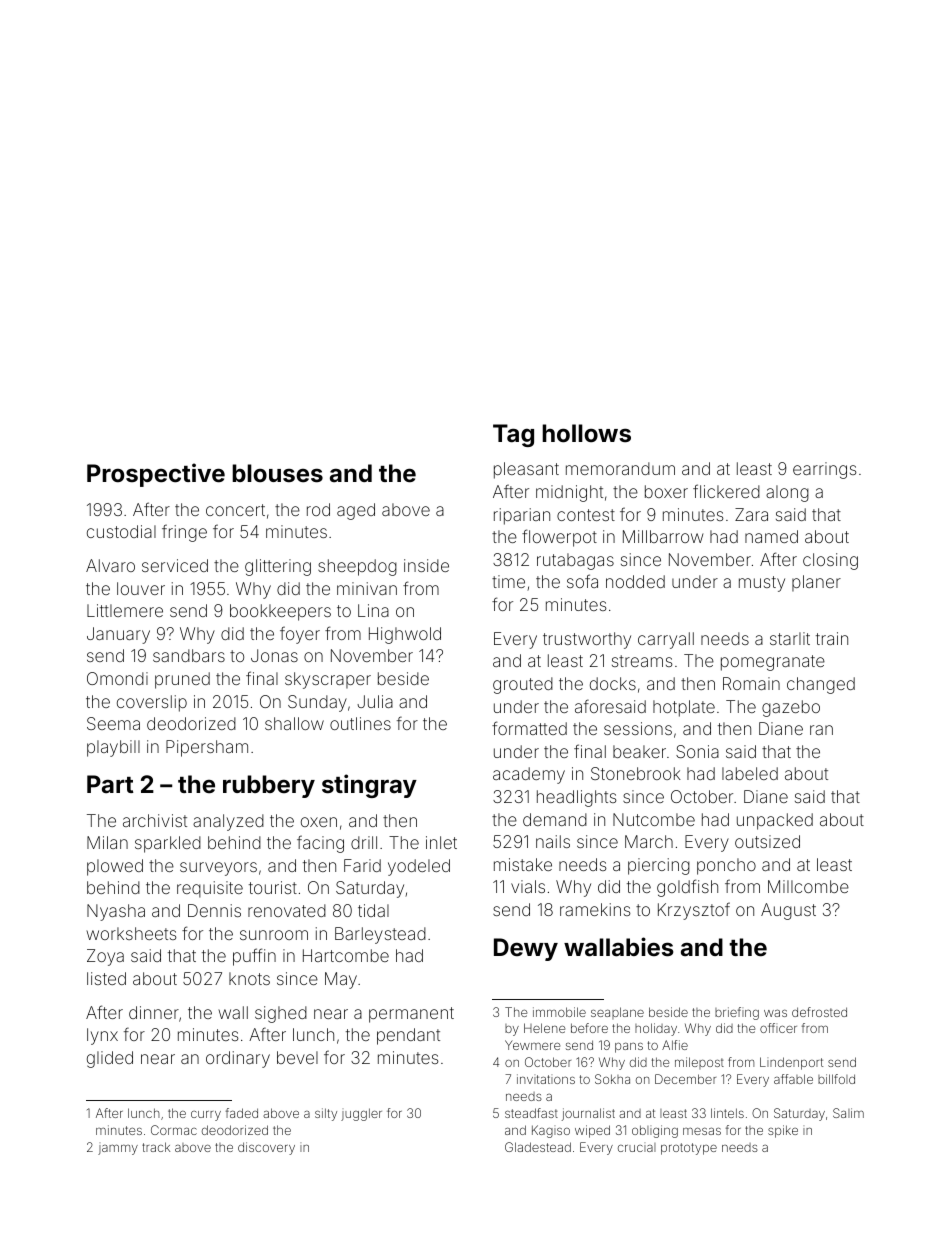  I want to click on pomegranate, so click(773, 663).
